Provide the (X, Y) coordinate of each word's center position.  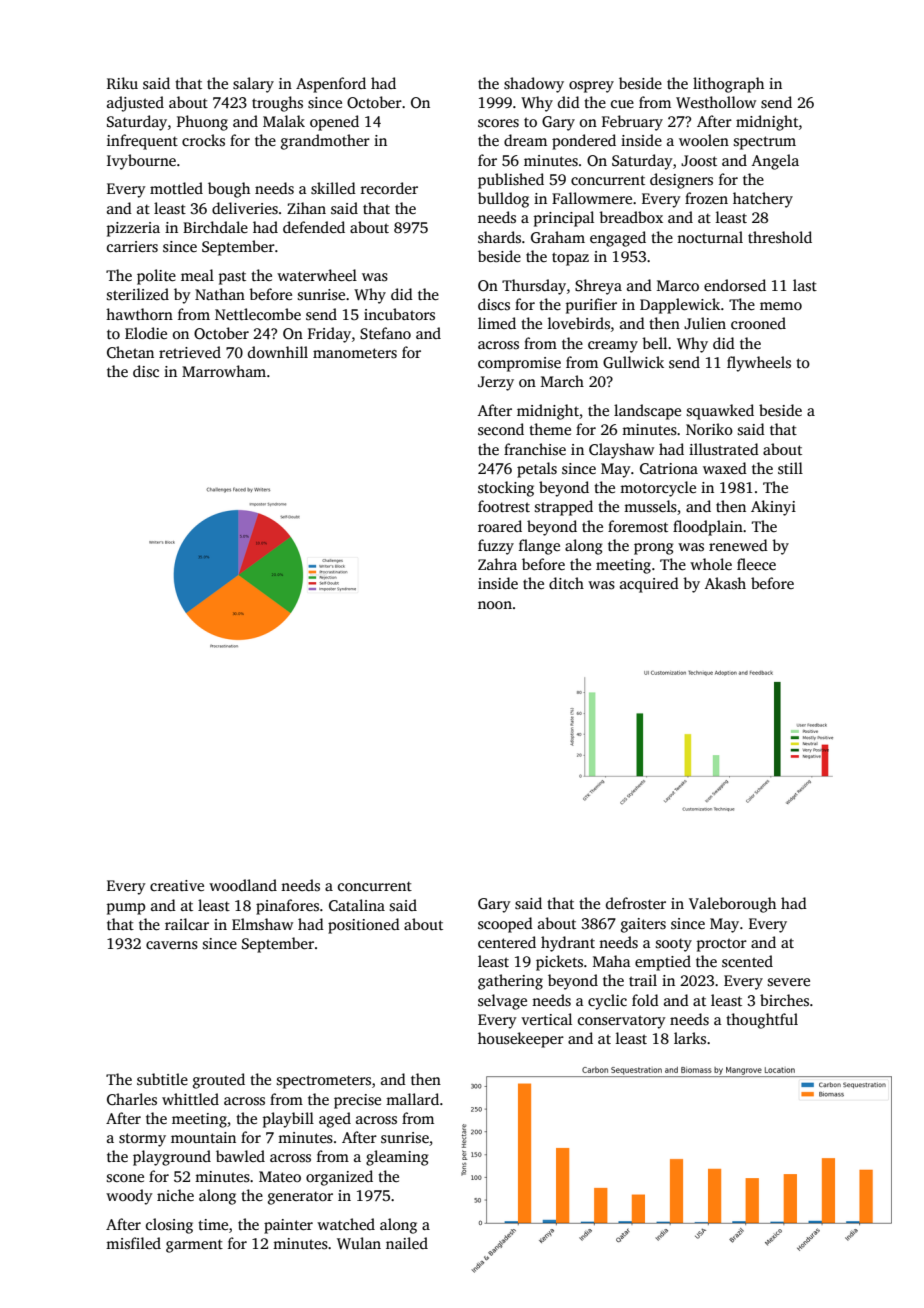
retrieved (190, 352)
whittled (190, 1099)
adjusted (135, 104)
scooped (505, 925)
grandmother (325, 142)
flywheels (759, 364)
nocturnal (710, 237)
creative (177, 885)
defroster (636, 903)
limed (497, 323)
